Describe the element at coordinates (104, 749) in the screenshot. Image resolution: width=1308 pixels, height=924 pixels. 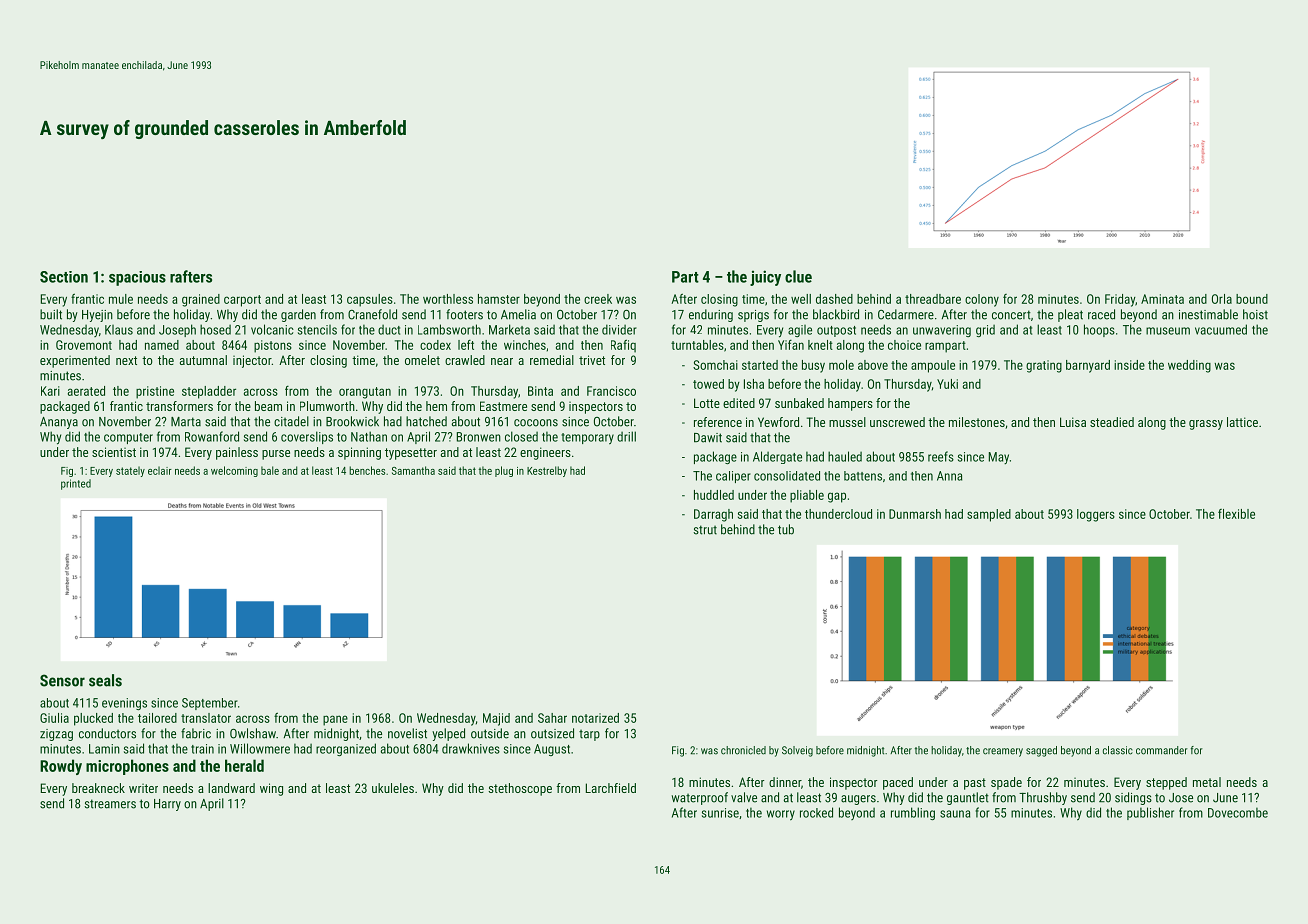
I see `Lamin` at that location.
